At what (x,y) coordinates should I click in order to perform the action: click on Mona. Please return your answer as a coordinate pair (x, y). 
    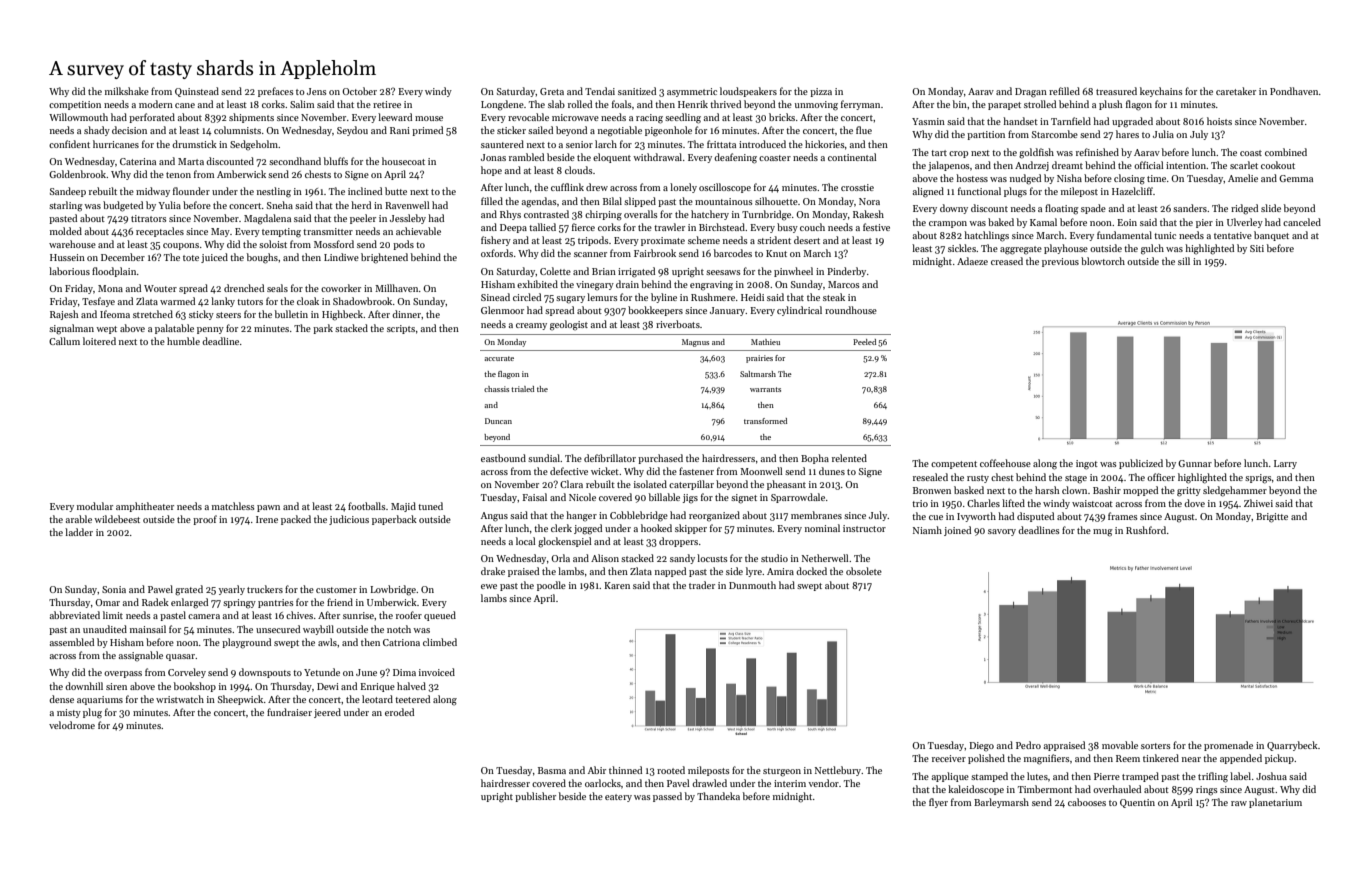
    Looking at the image, I should click on (110, 288).
